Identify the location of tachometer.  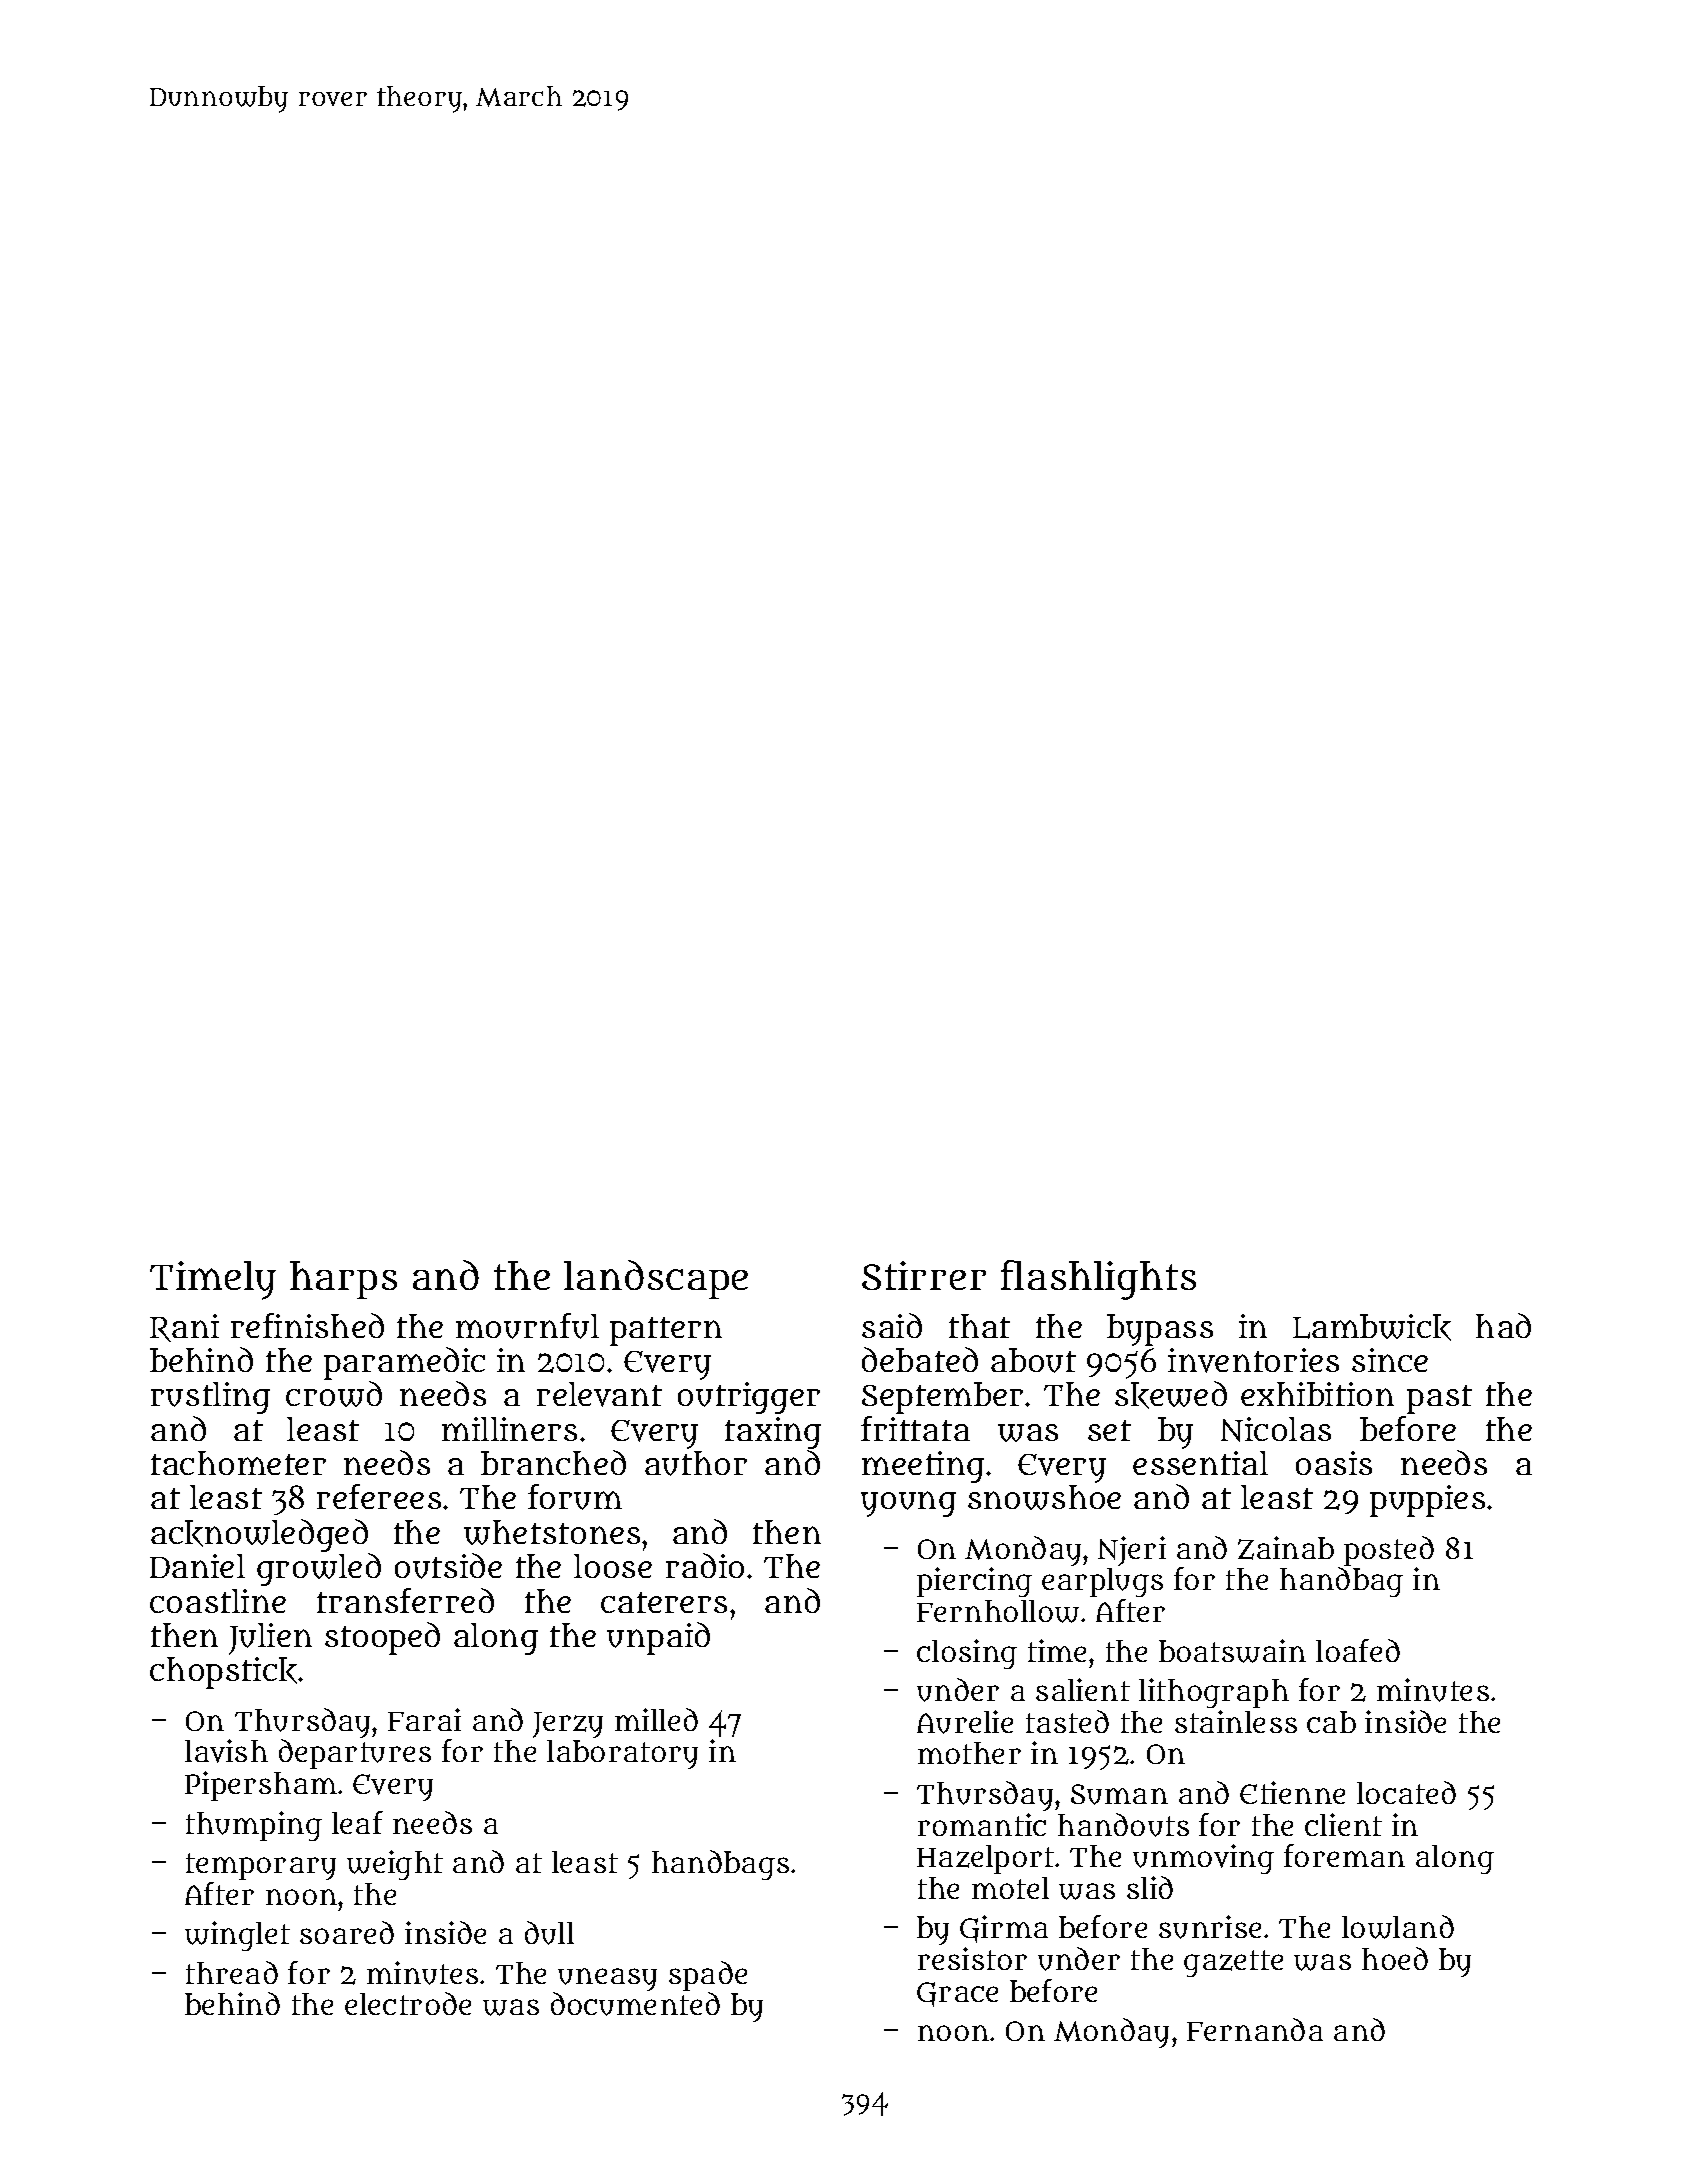
(238, 1463).
